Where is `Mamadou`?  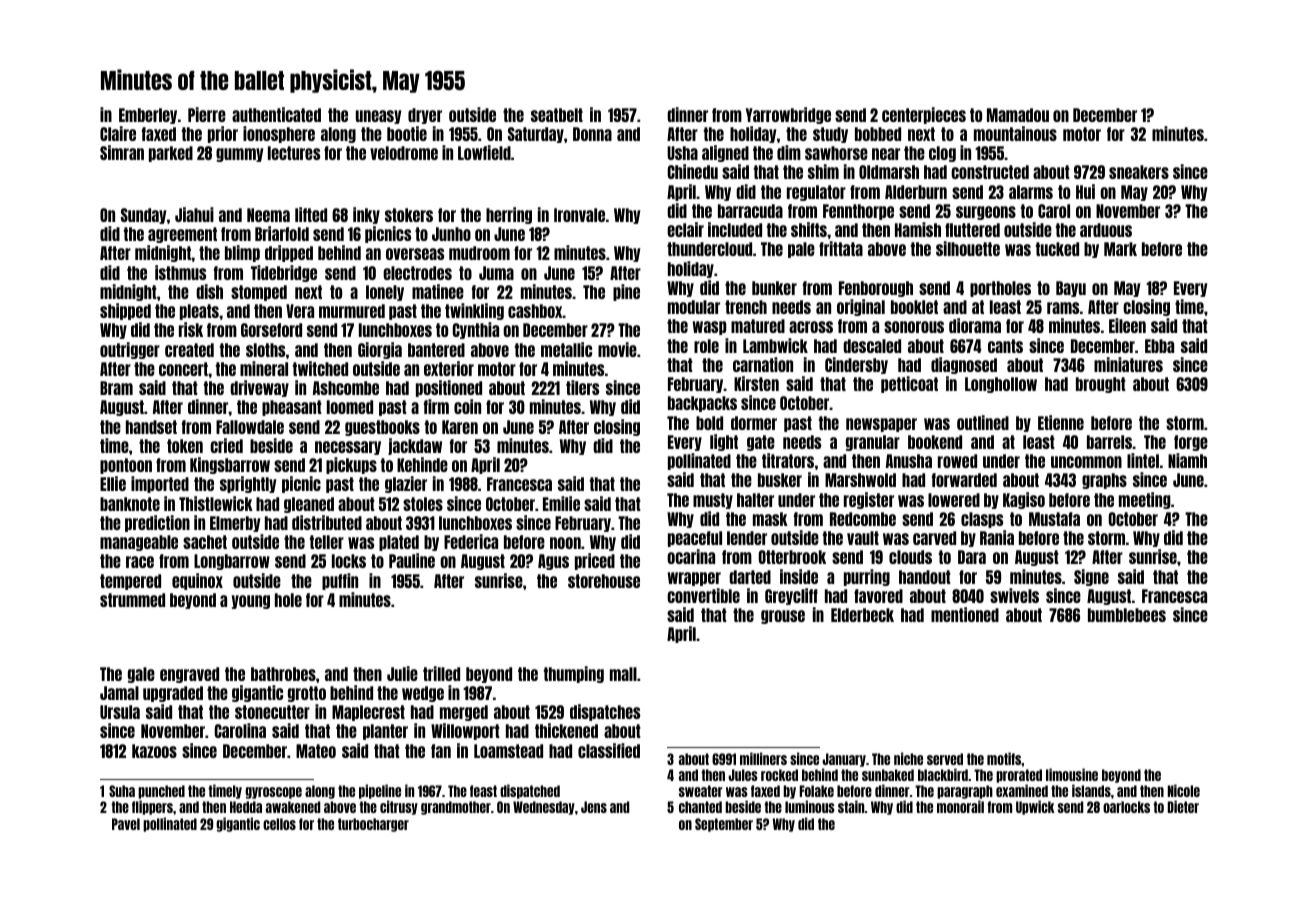
Mamadou is located at coordinates (1018, 115).
